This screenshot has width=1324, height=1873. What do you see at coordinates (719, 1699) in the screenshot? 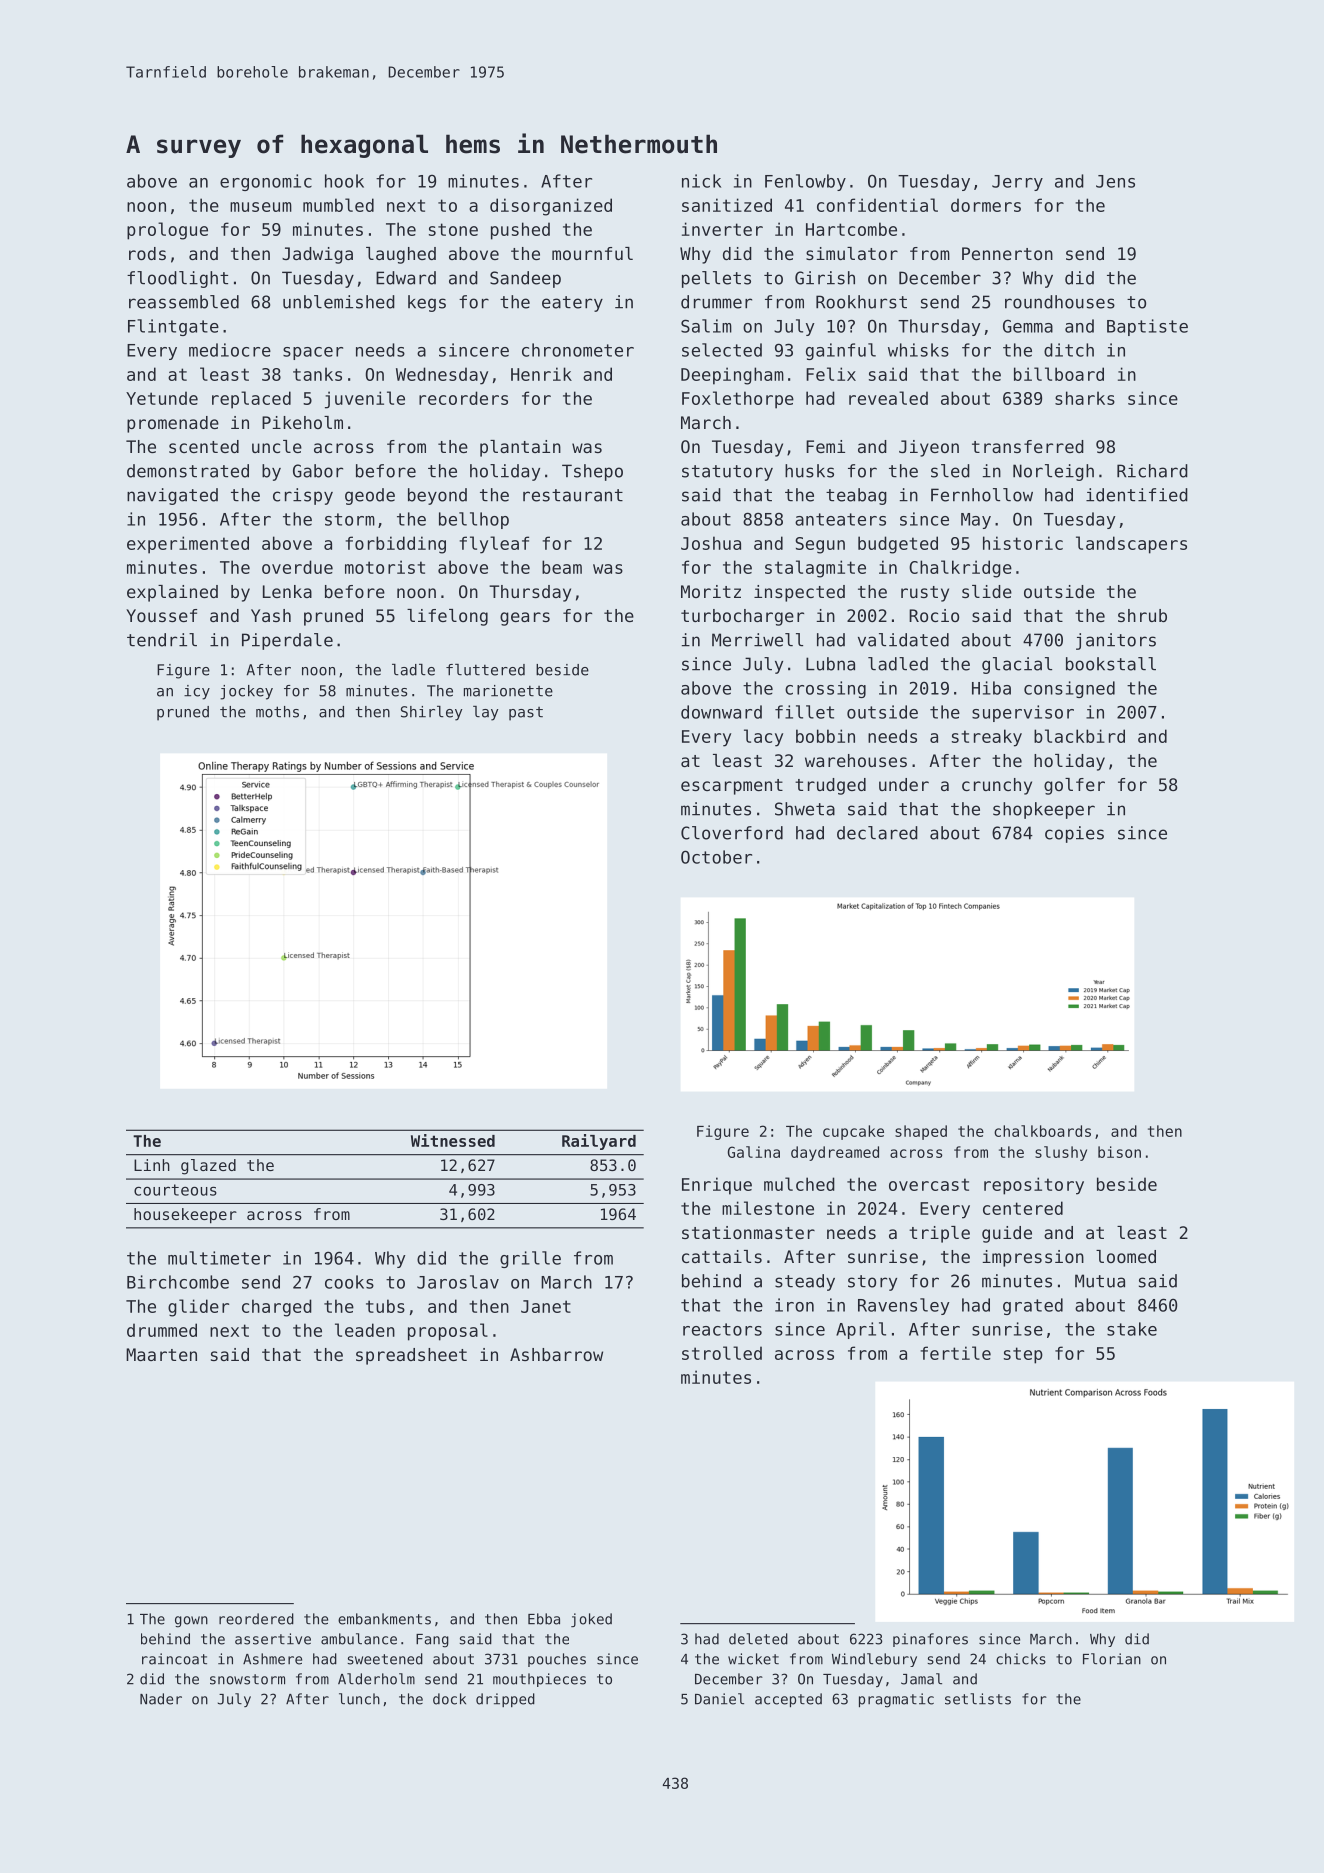
I see `Daniel` at bounding box center [719, 1699].
